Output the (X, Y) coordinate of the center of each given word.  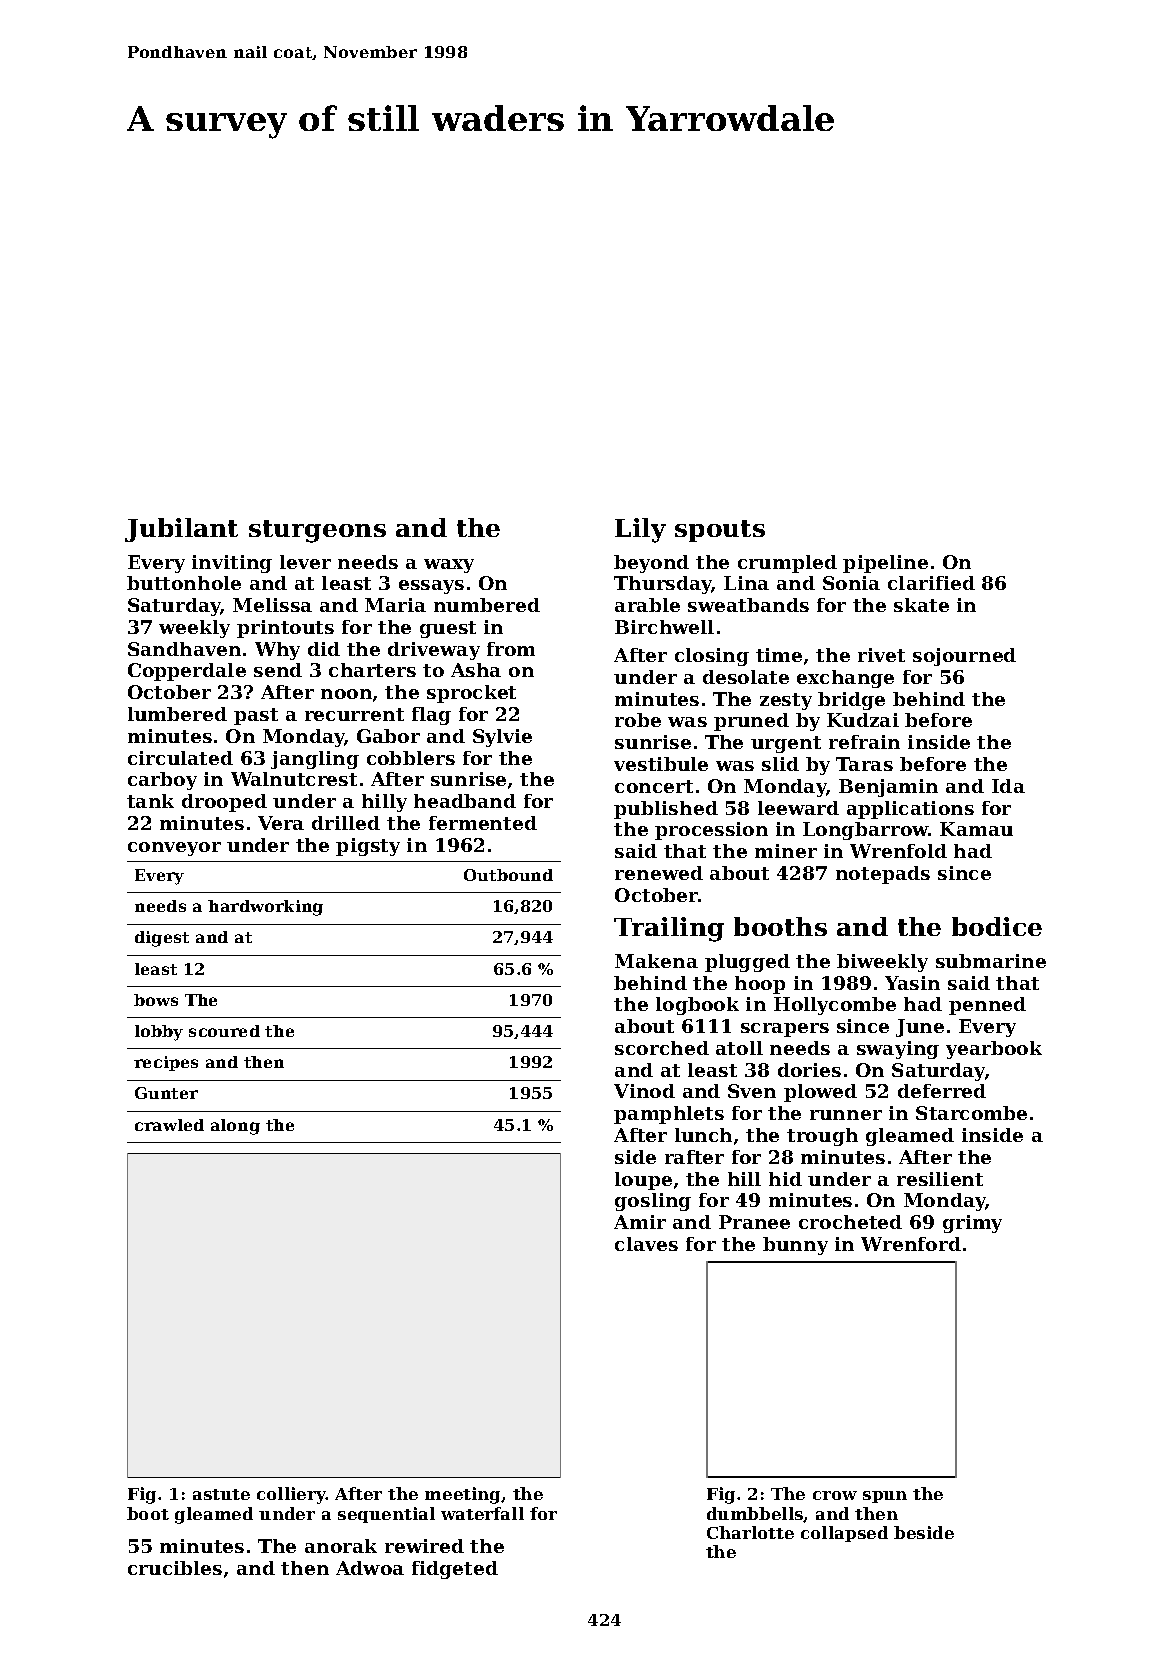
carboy (162, 781)
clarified (931, 583)
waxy (449, 566)
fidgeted (455, 1570)
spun (885, 1497)
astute (221, 1494)
